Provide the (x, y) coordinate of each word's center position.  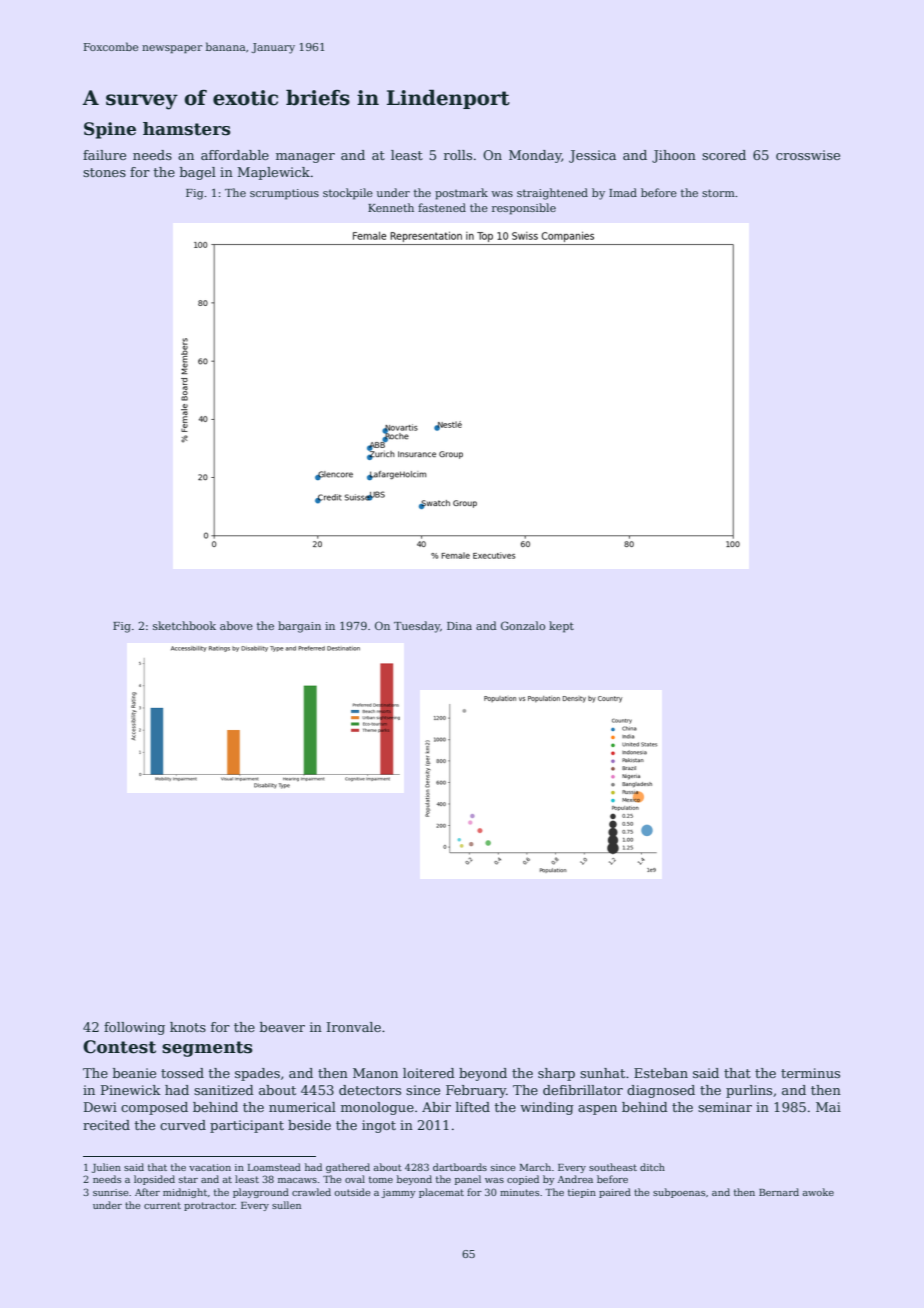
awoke (818, 1192)
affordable (235, 155)
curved (183, 1125)
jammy (398, 1193)
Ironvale (354, 1027)
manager (305, 158)
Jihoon (674, 156)
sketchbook (184, 625)
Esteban (661, 1073)
